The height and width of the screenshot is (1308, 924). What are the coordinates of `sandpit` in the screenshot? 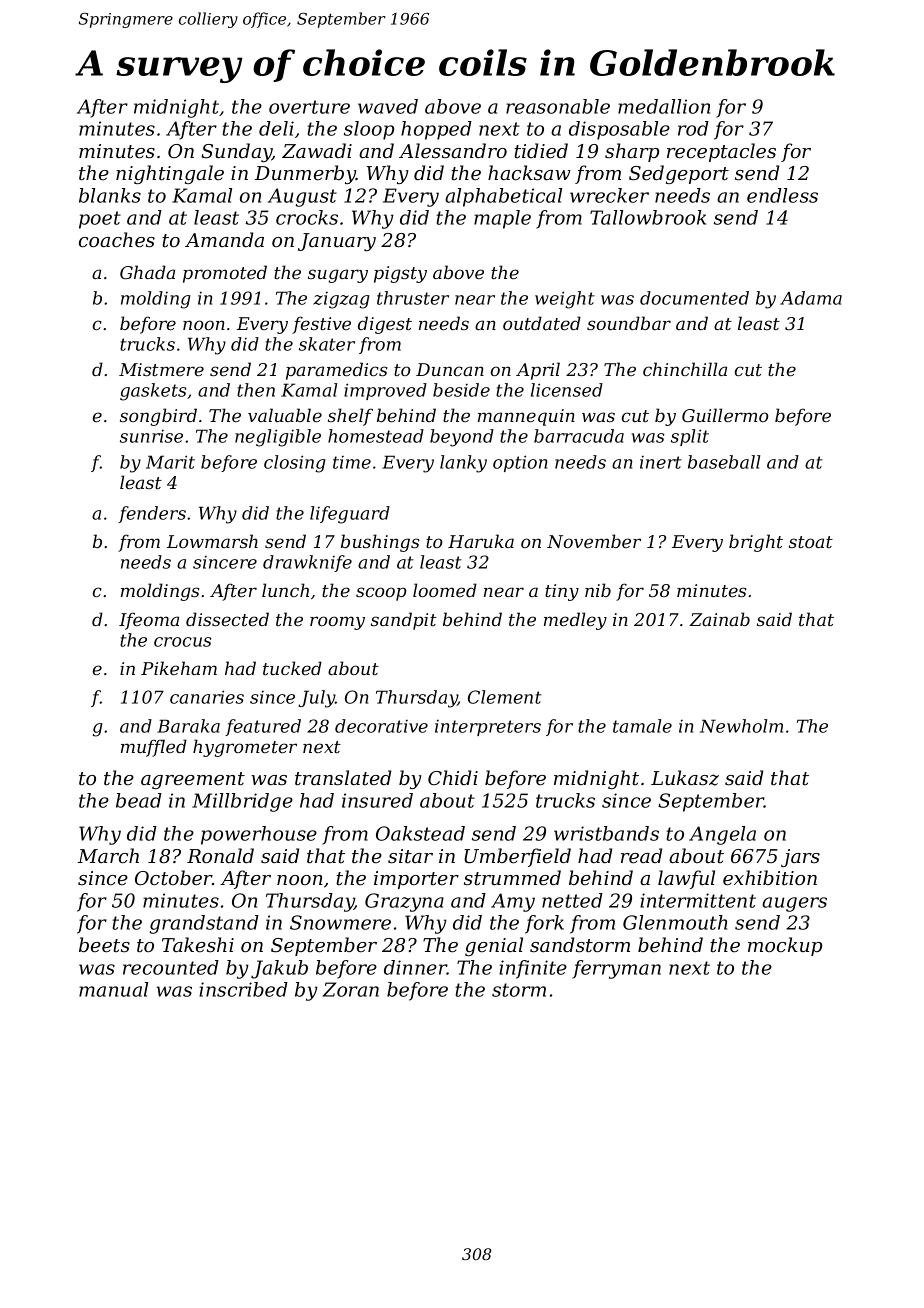 It's located at (404, 621).
